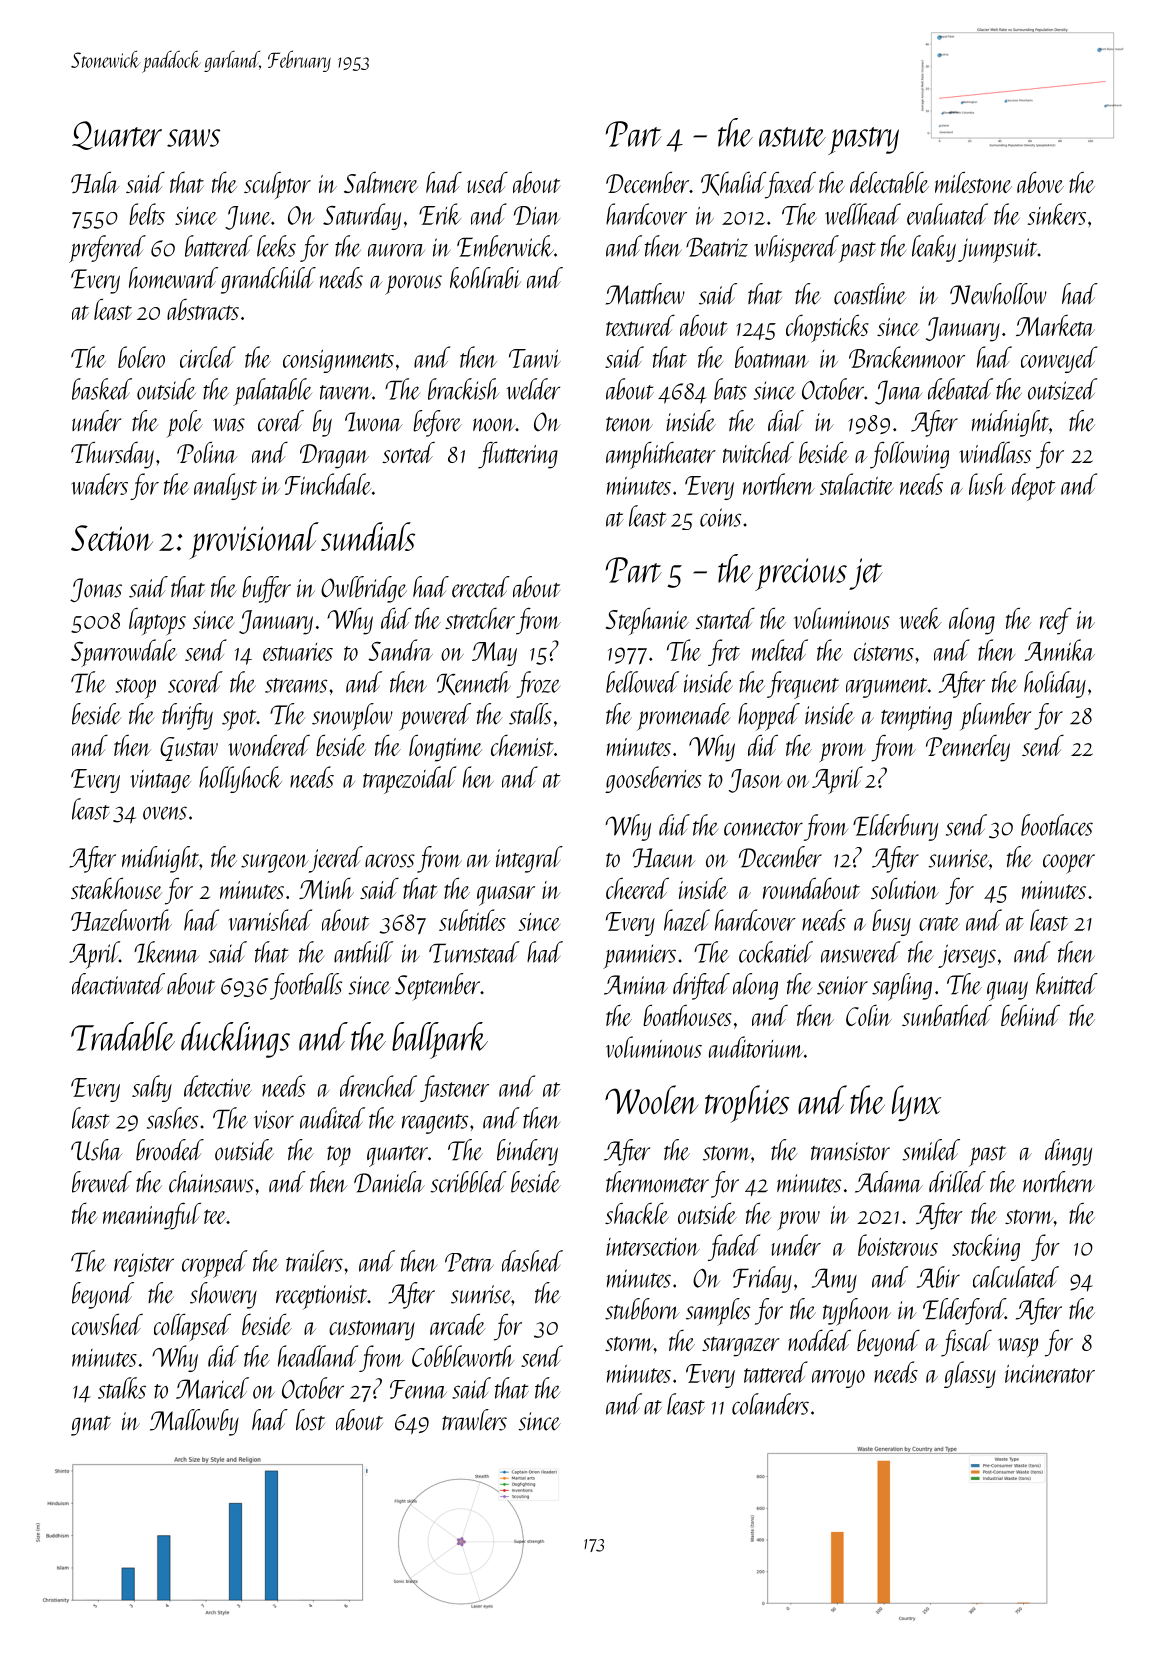  I want to click on cooper, so click(1069, 864).
